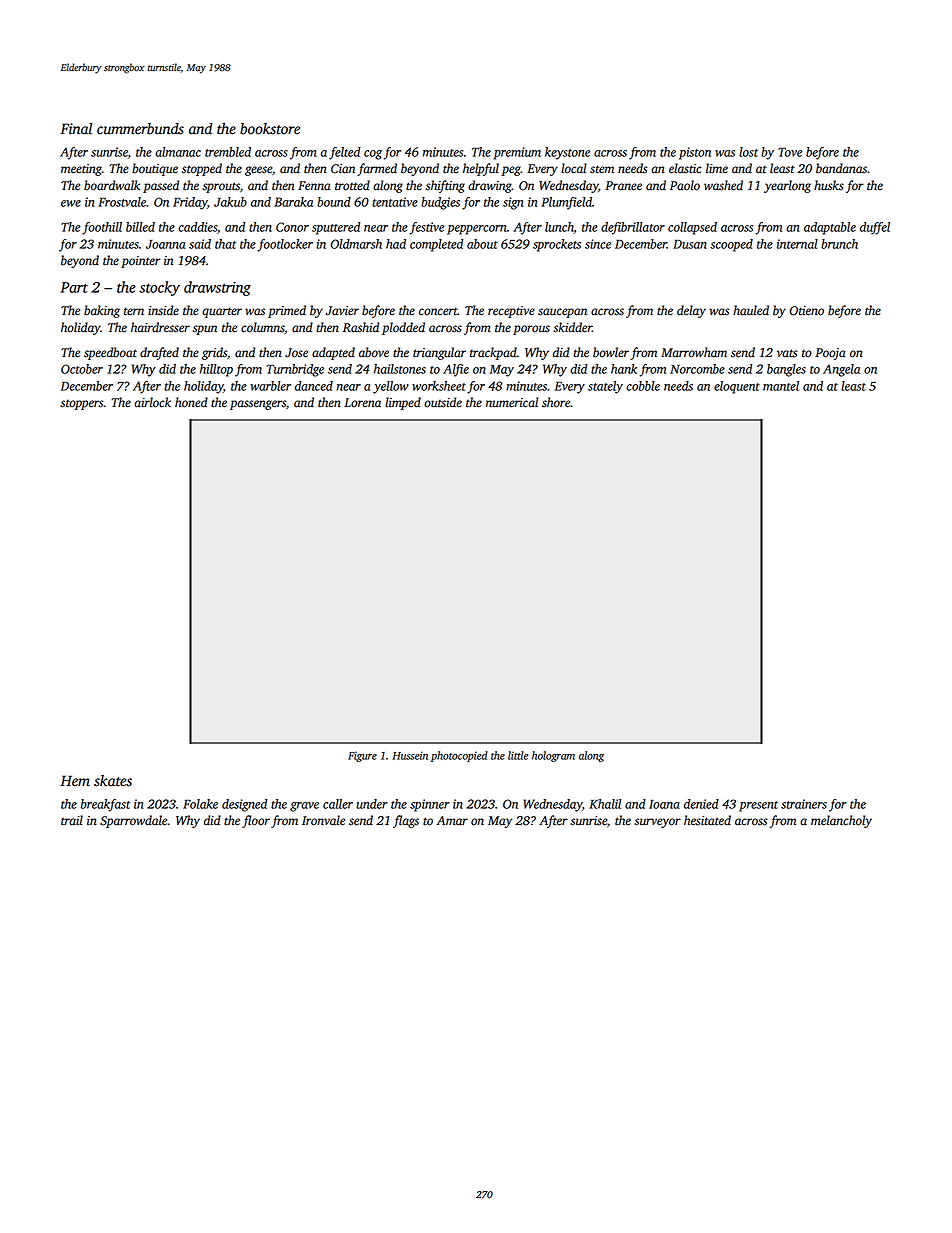  Describe the element at coordinates (657, 823) in the screenshot. I see `surveyor` at that location.
